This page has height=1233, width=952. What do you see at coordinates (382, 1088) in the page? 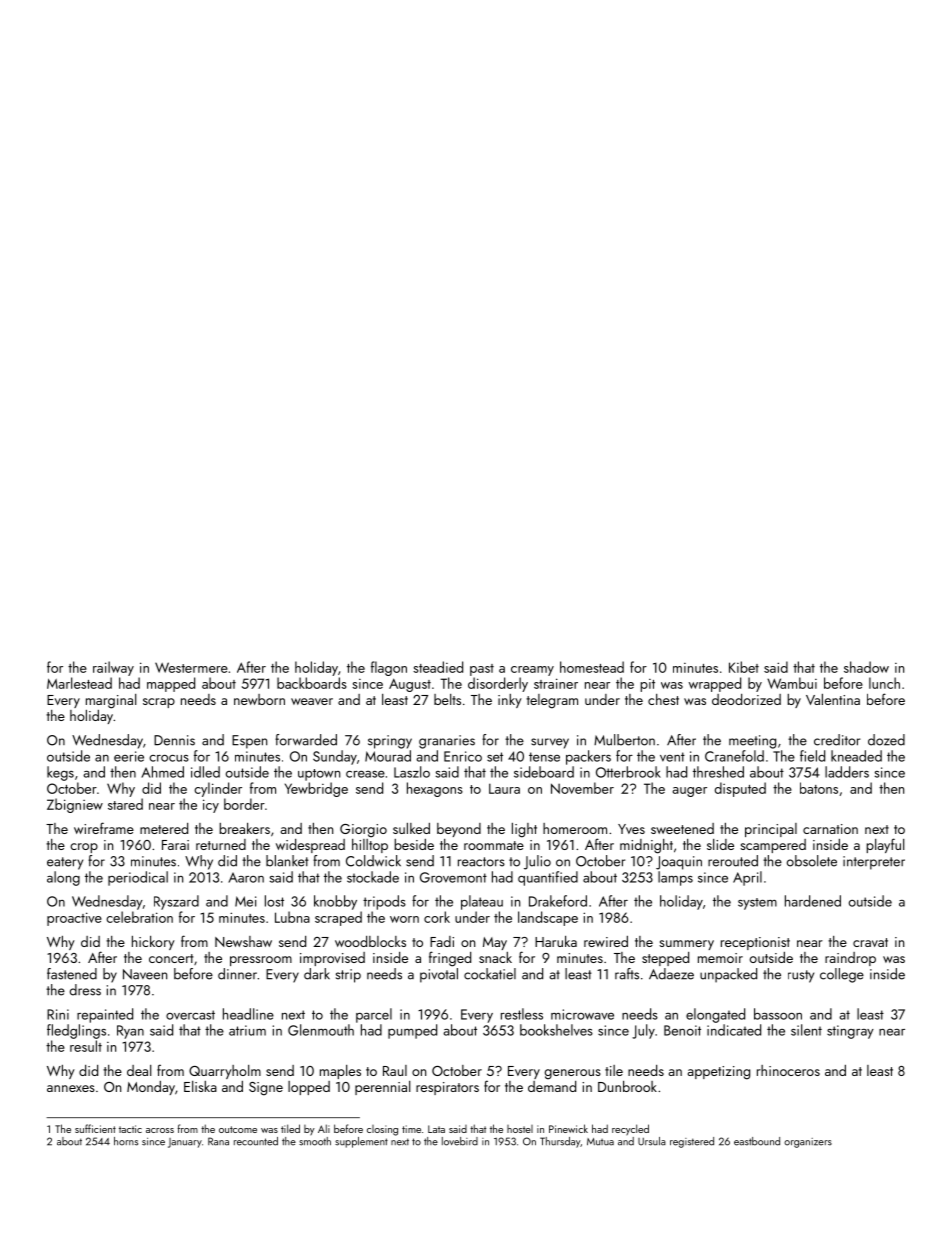
I see `perennial` at bounding box center [382, 1088].
